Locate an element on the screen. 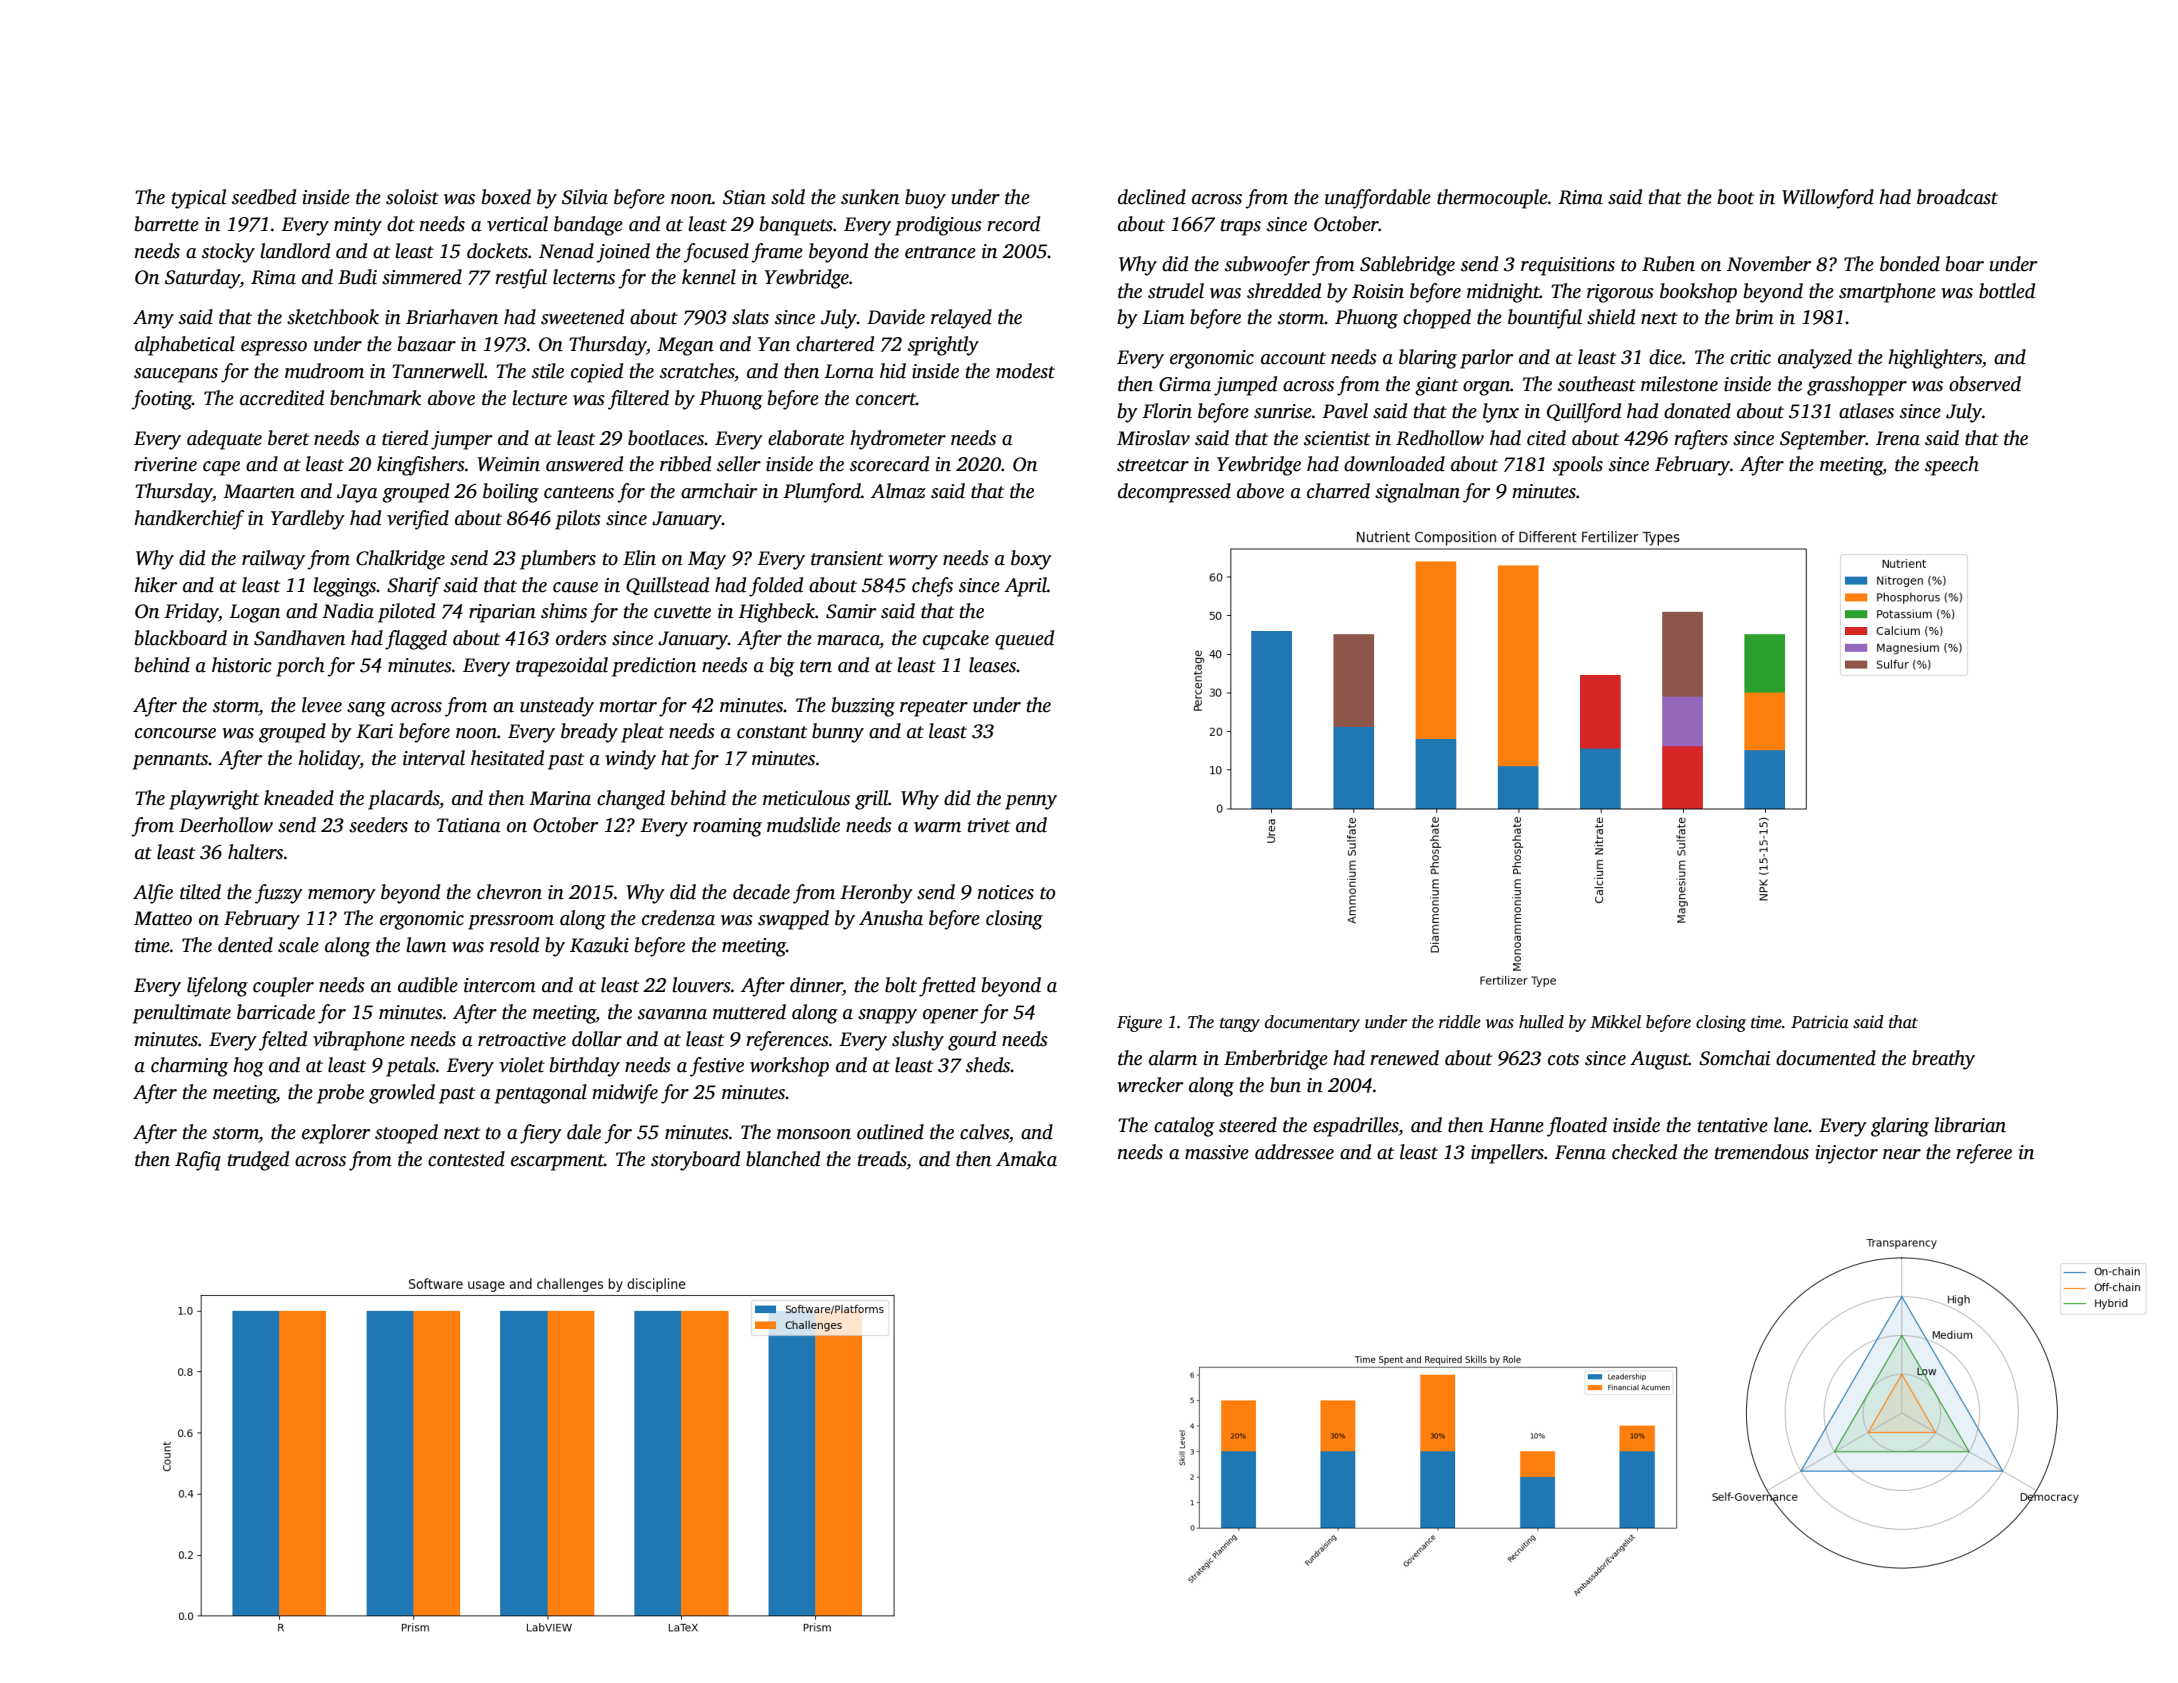 The height and width of the screenshot is (1683, 2178). charred is located at coordinates (1338, 491).
